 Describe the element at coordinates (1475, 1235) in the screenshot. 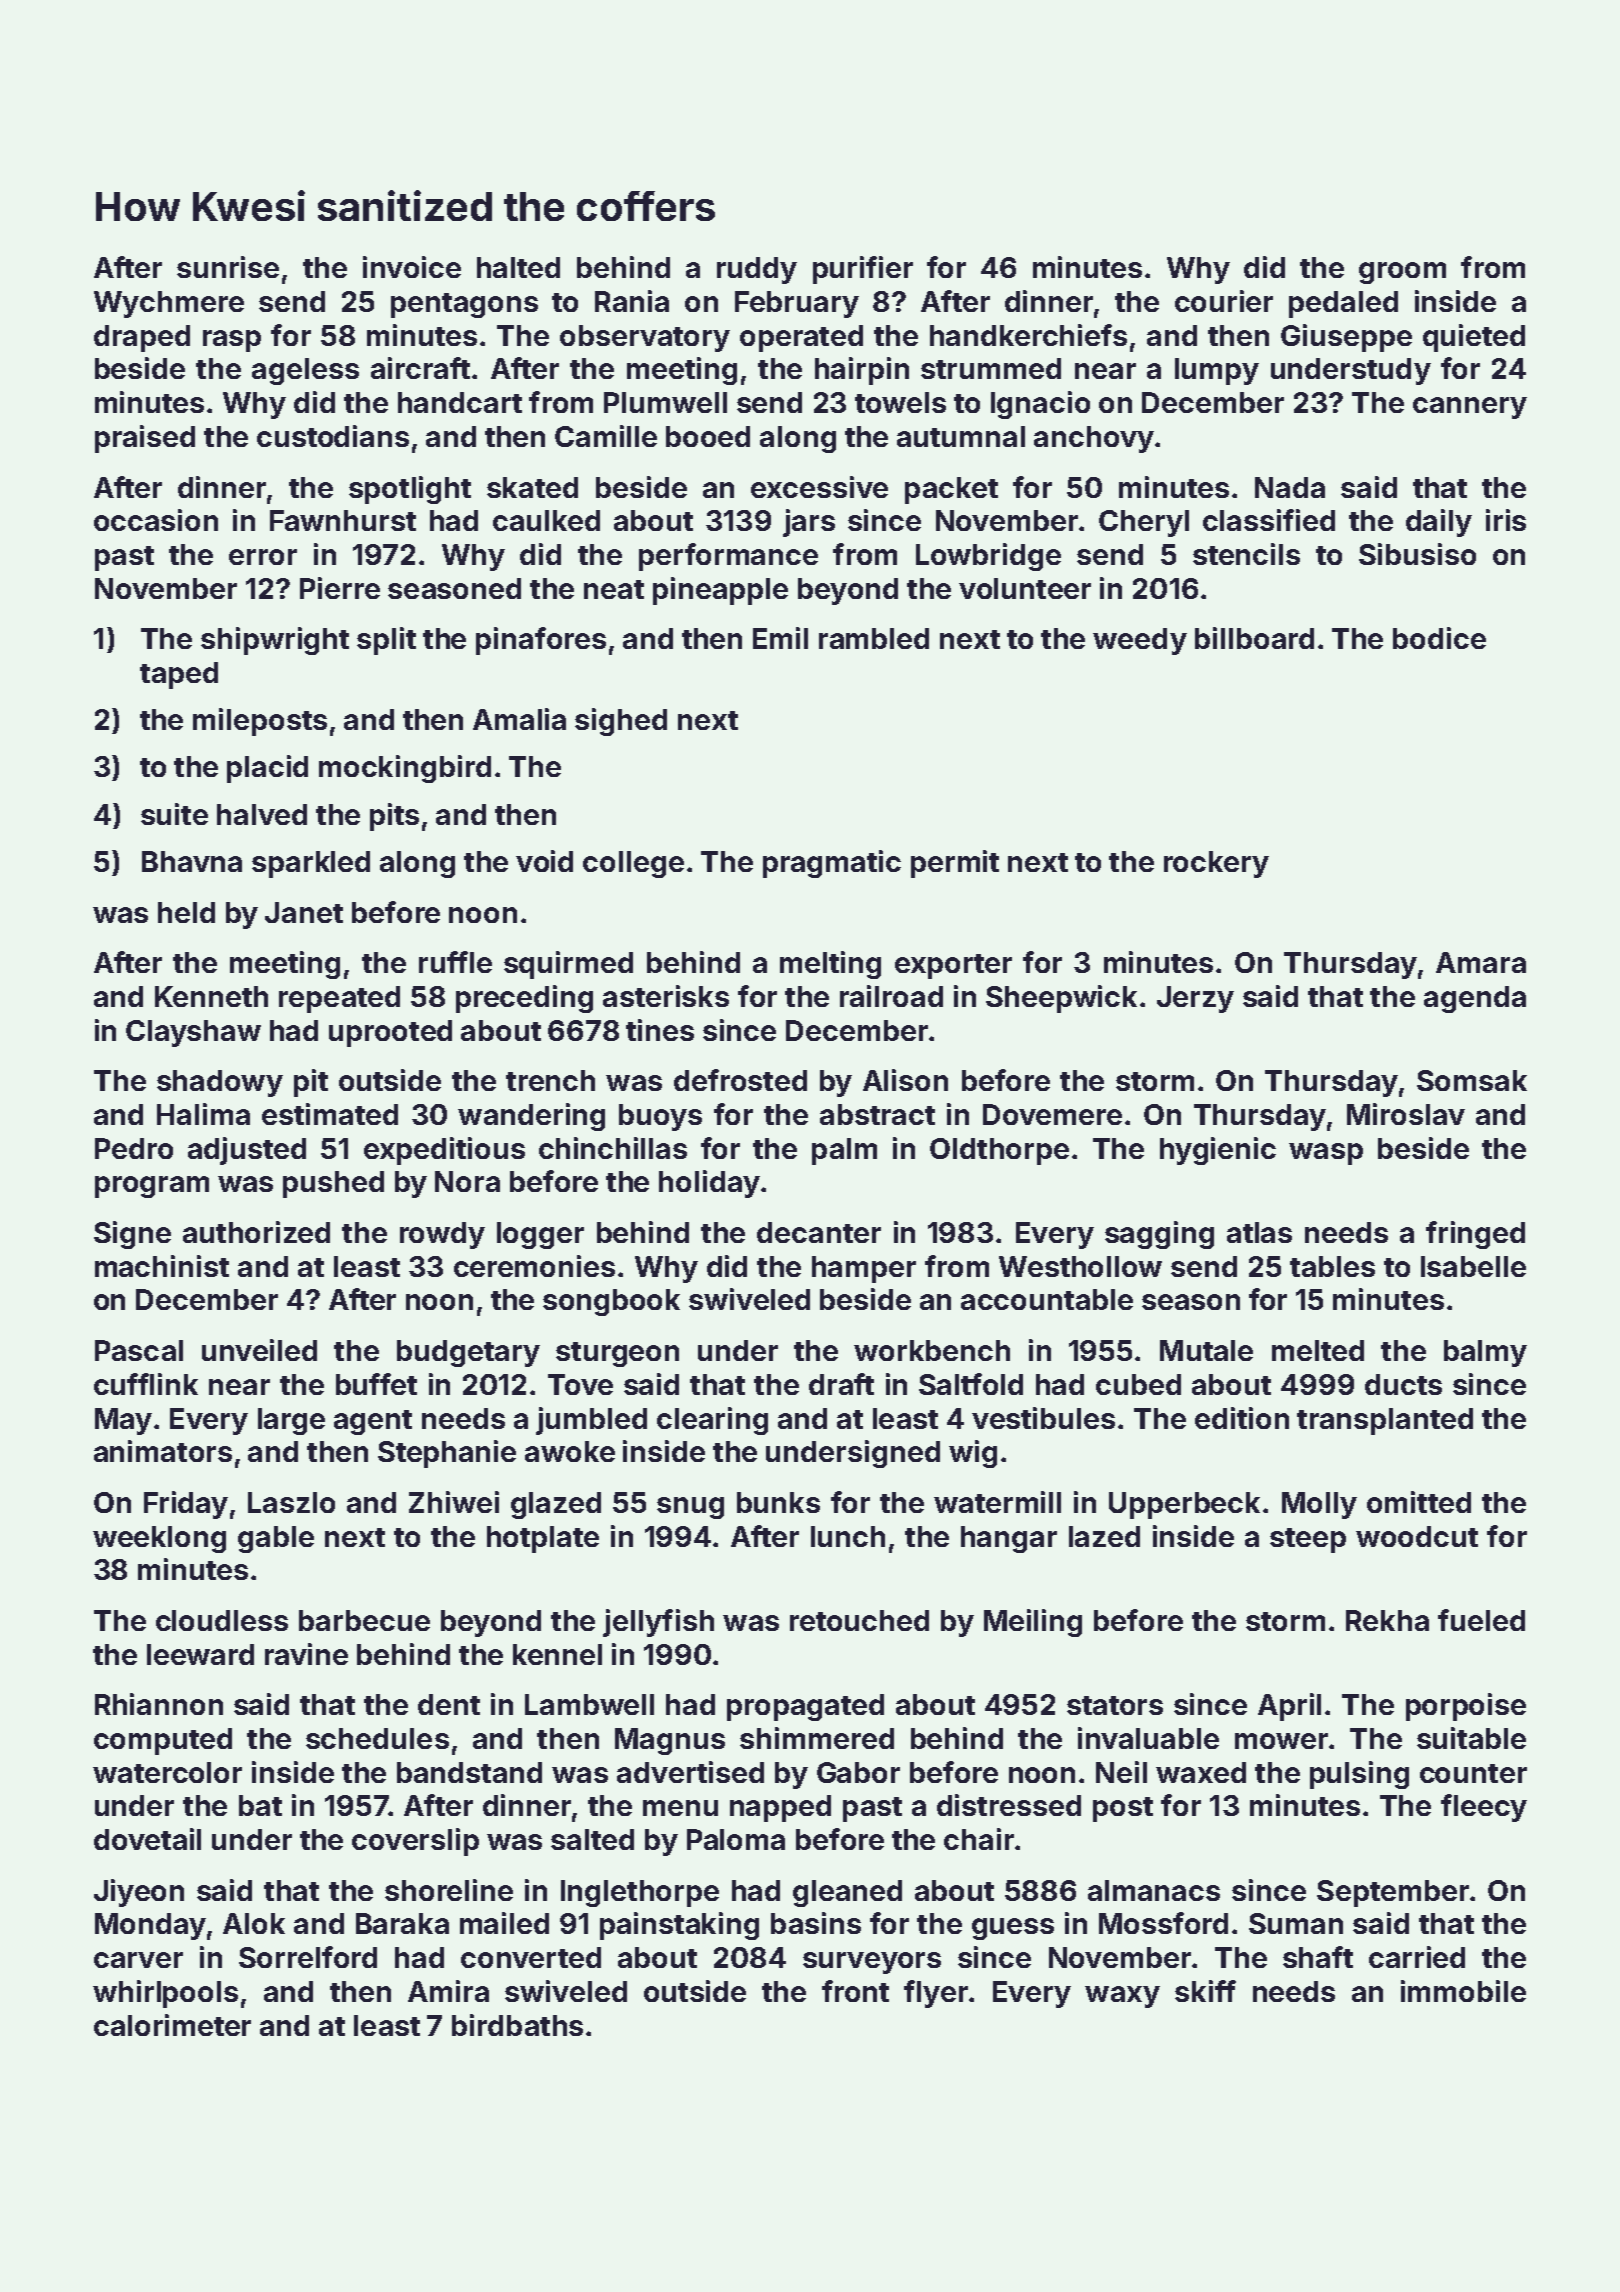

I see `fringed` at that location.
